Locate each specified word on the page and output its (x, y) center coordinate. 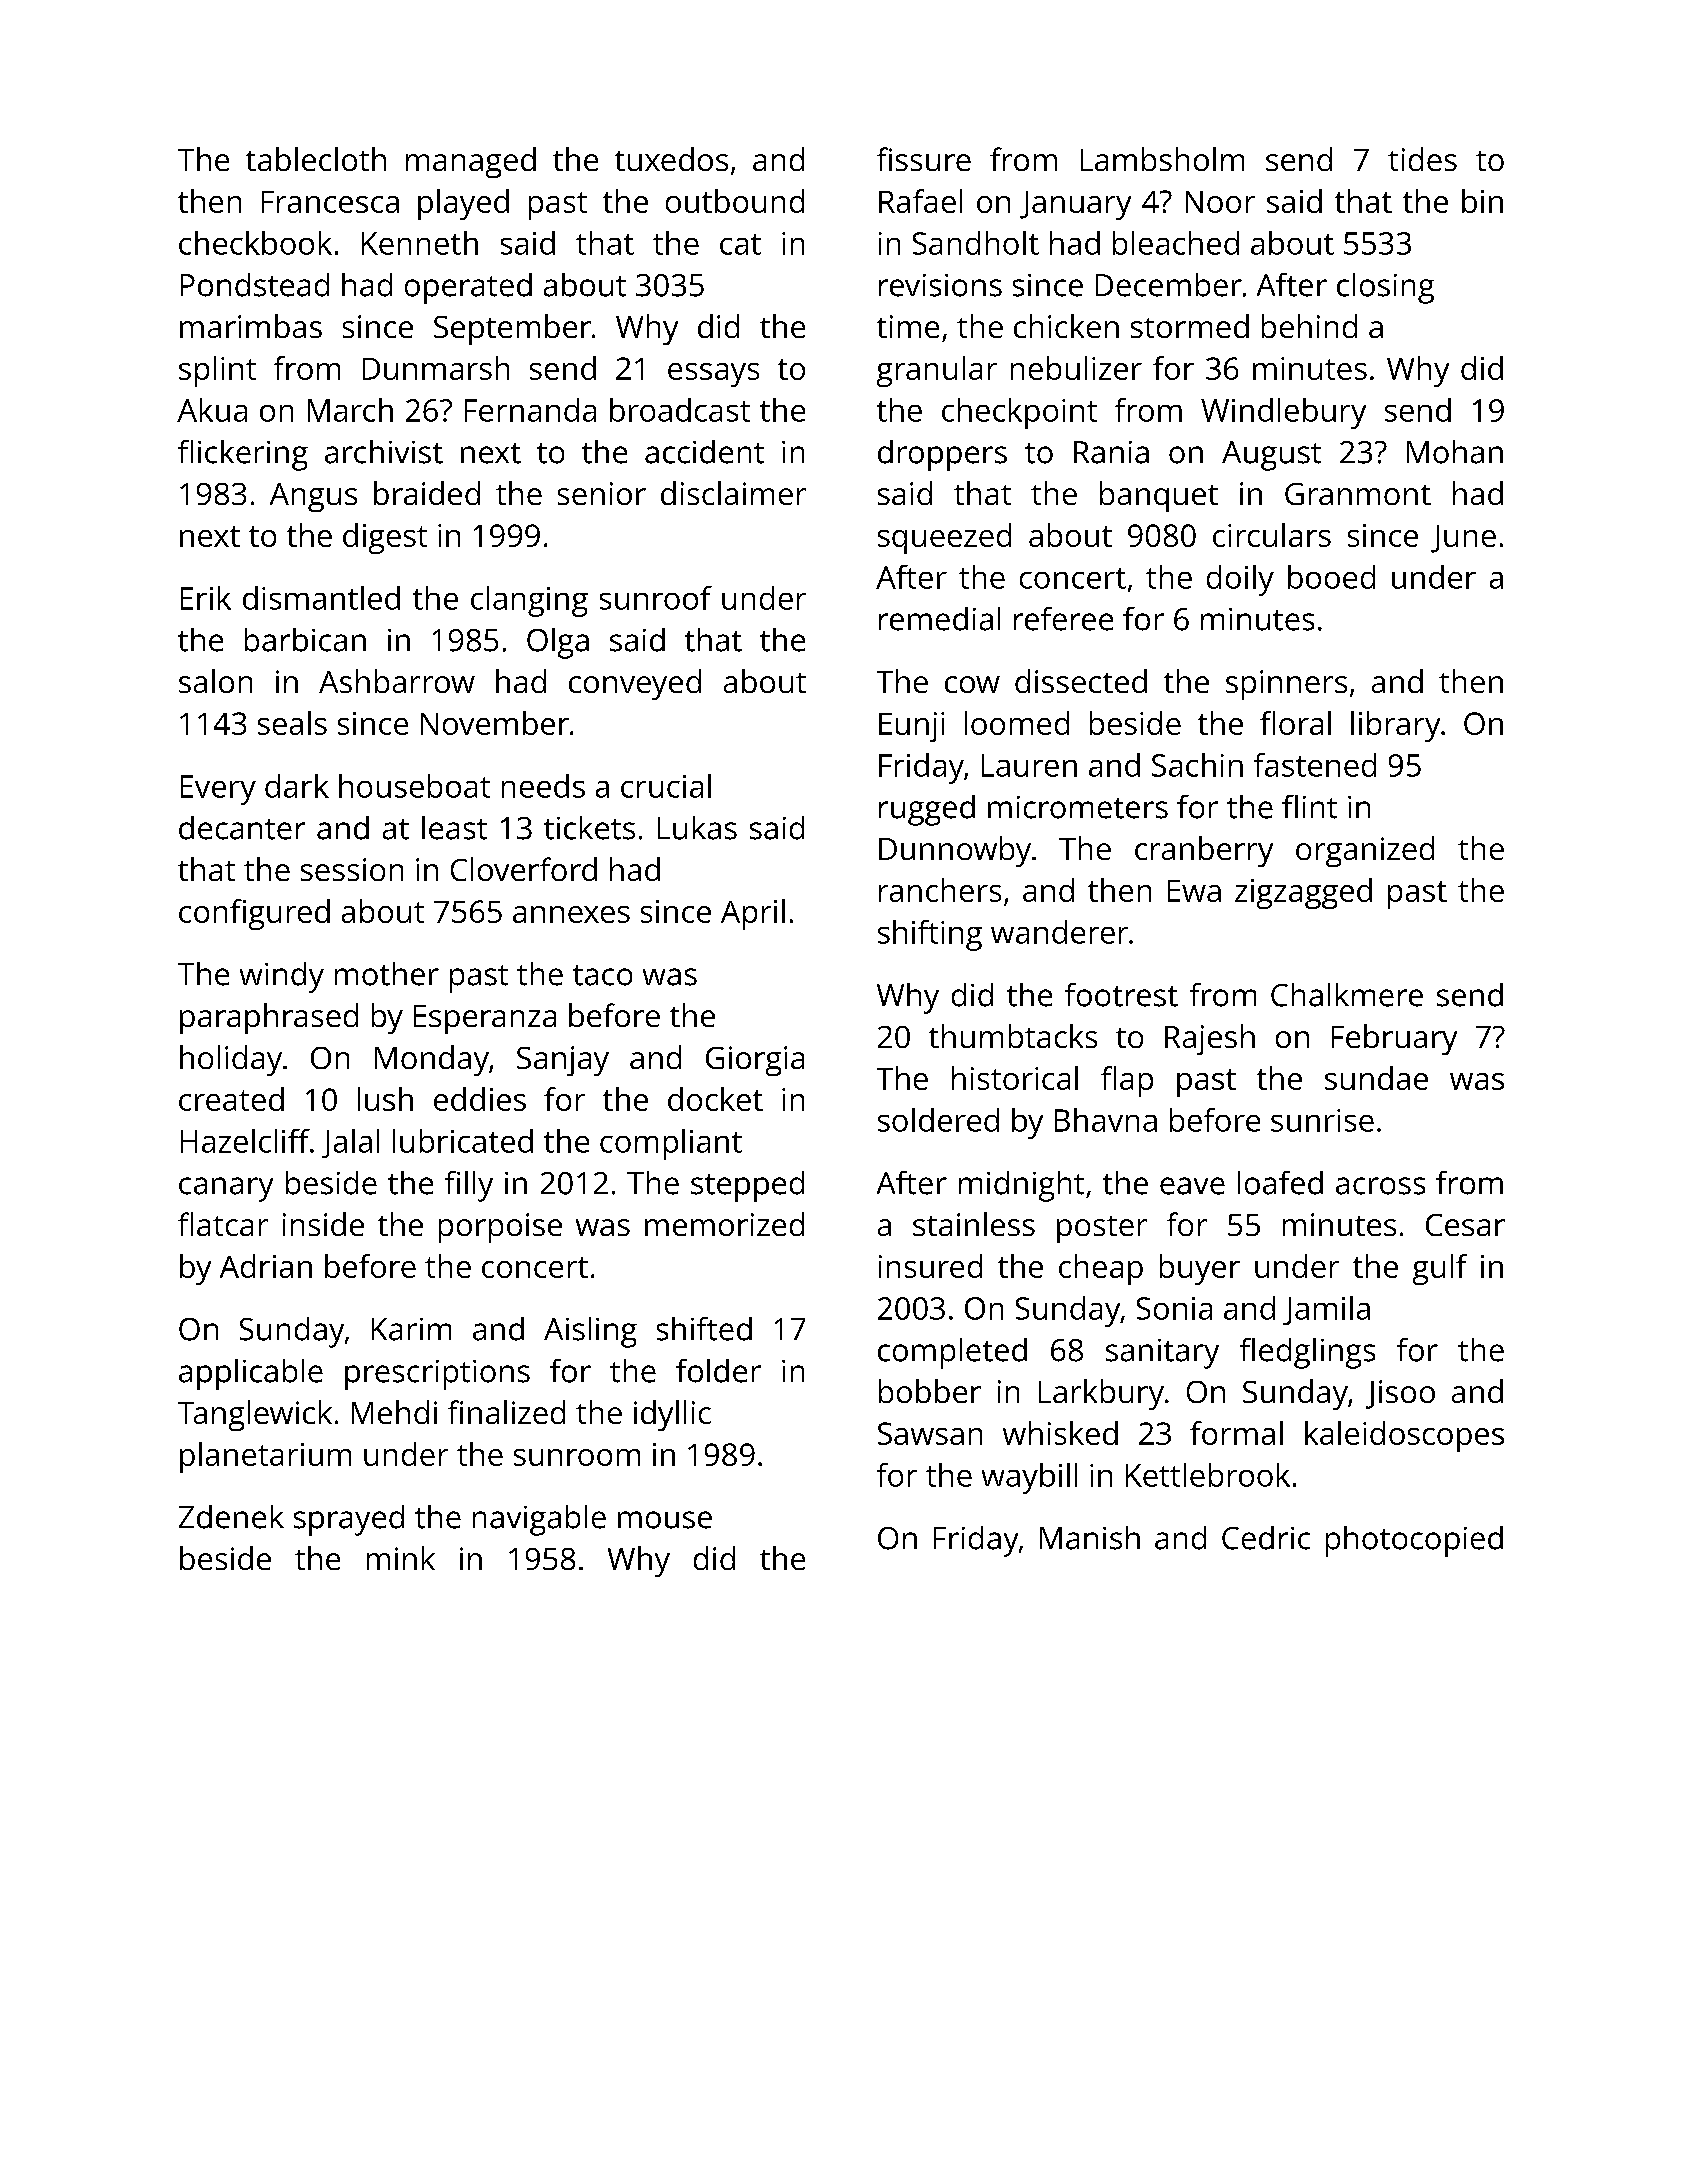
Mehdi (394, 1412)
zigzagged (1303, 893)
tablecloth (316, 159)
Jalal (350, 1143)
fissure (924, 159)
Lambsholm (1162, 159)
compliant (671, 1144)
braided (427, 493)
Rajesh (1210, 1039)
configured (254, 914)
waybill (1029, 1478)
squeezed (944, 538)
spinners (1286, 685)
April (753, 914)
